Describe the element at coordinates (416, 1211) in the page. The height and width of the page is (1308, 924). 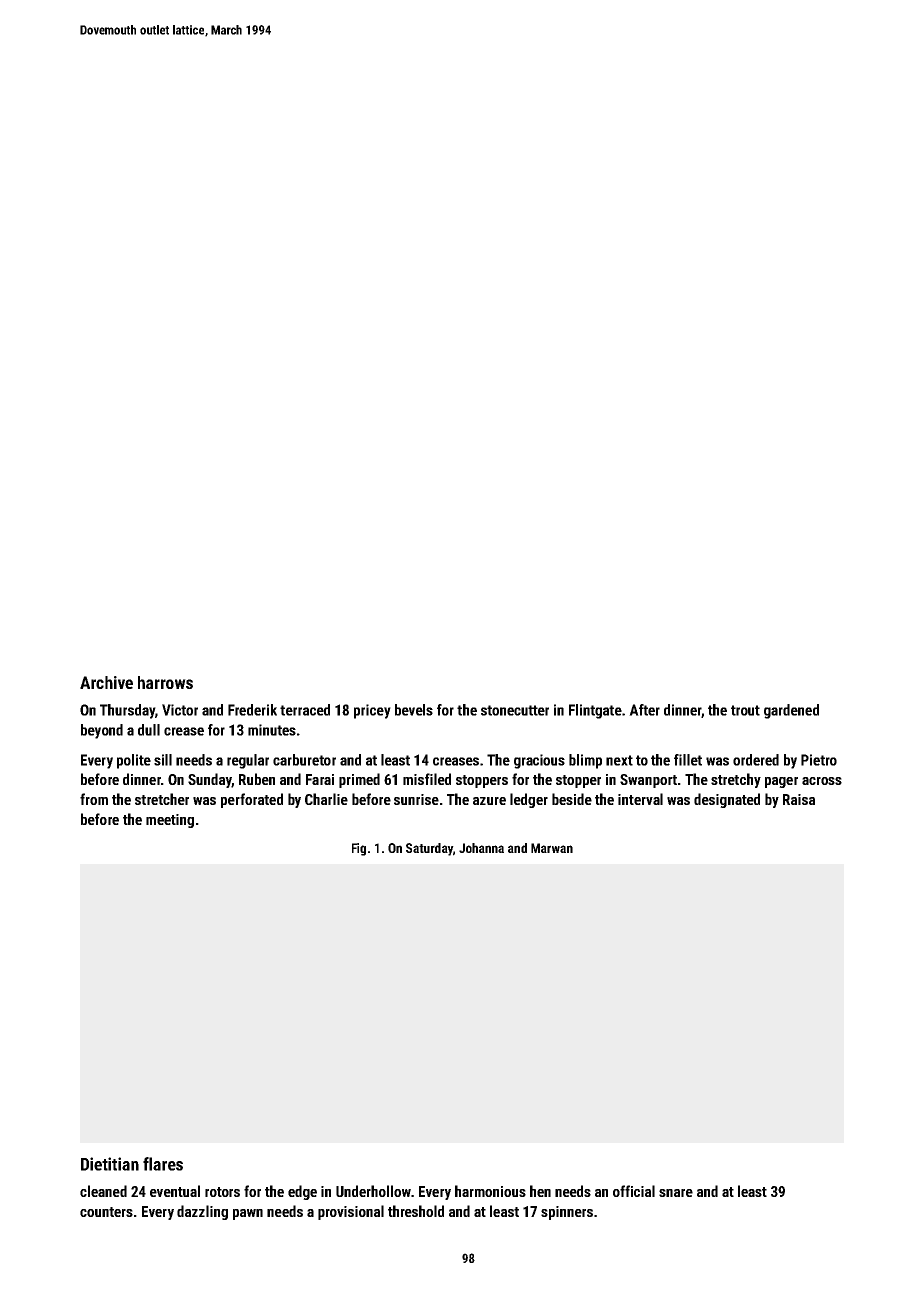
I see `threshold` at that location.
